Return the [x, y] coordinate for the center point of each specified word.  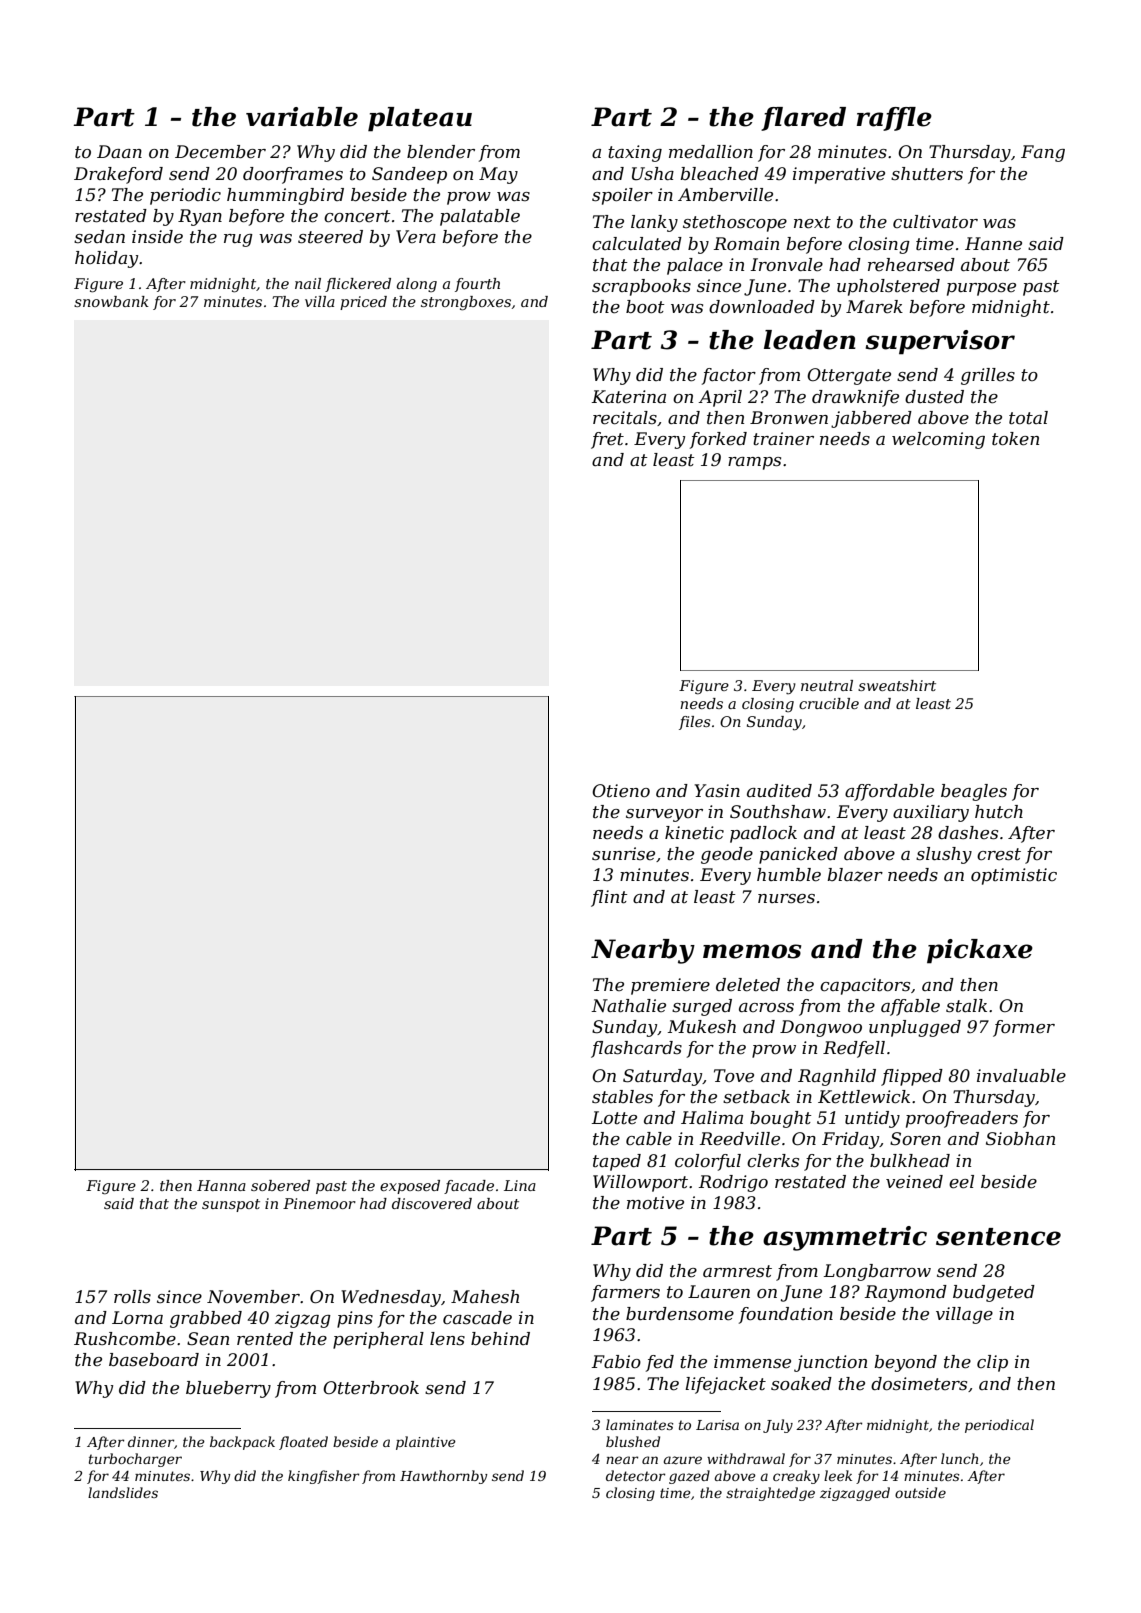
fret [607, 440]
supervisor [940, 342]
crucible [829, 703]
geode [727, 855]
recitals [625, 418]
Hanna [221, 1185]
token [1015, 439]
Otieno [621, 790]
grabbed [206, 1319]
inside [157, 237]
